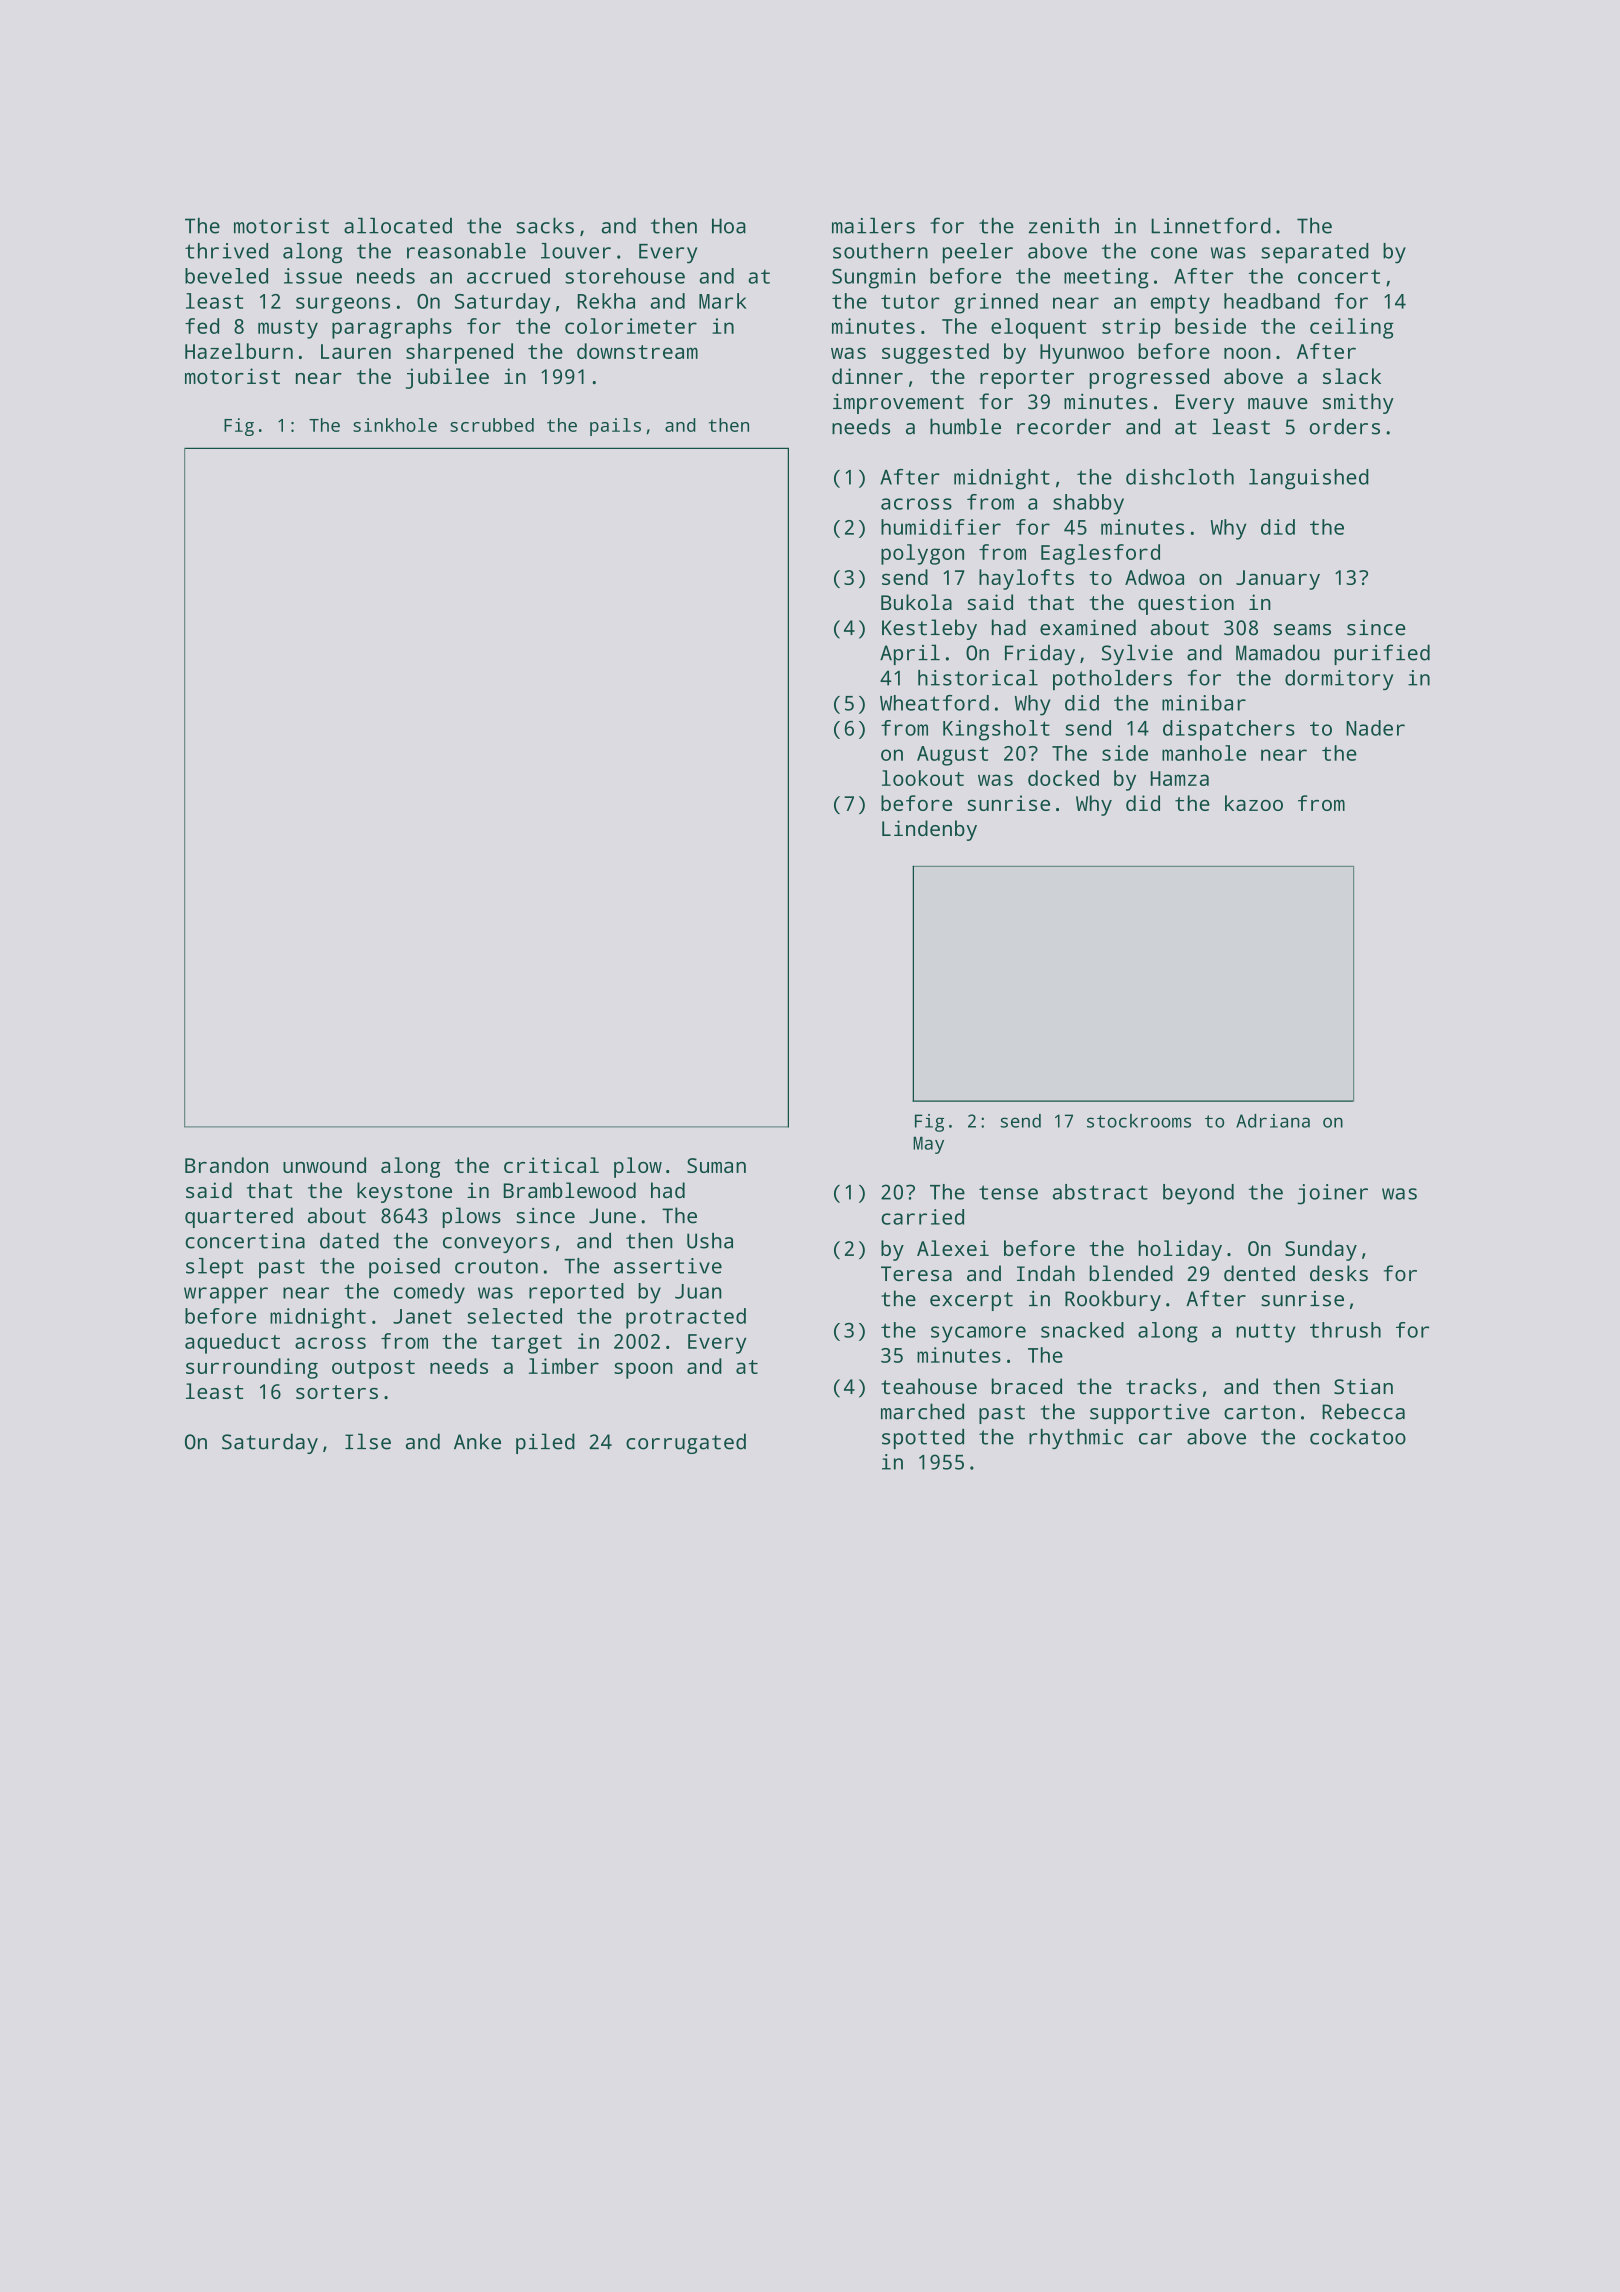 Image resolution: width=1620 pixels, height=2292 pixels. What do you see at coordinates (615, 427) in the page?
I see `pails` at bounding box center [615, 427].
